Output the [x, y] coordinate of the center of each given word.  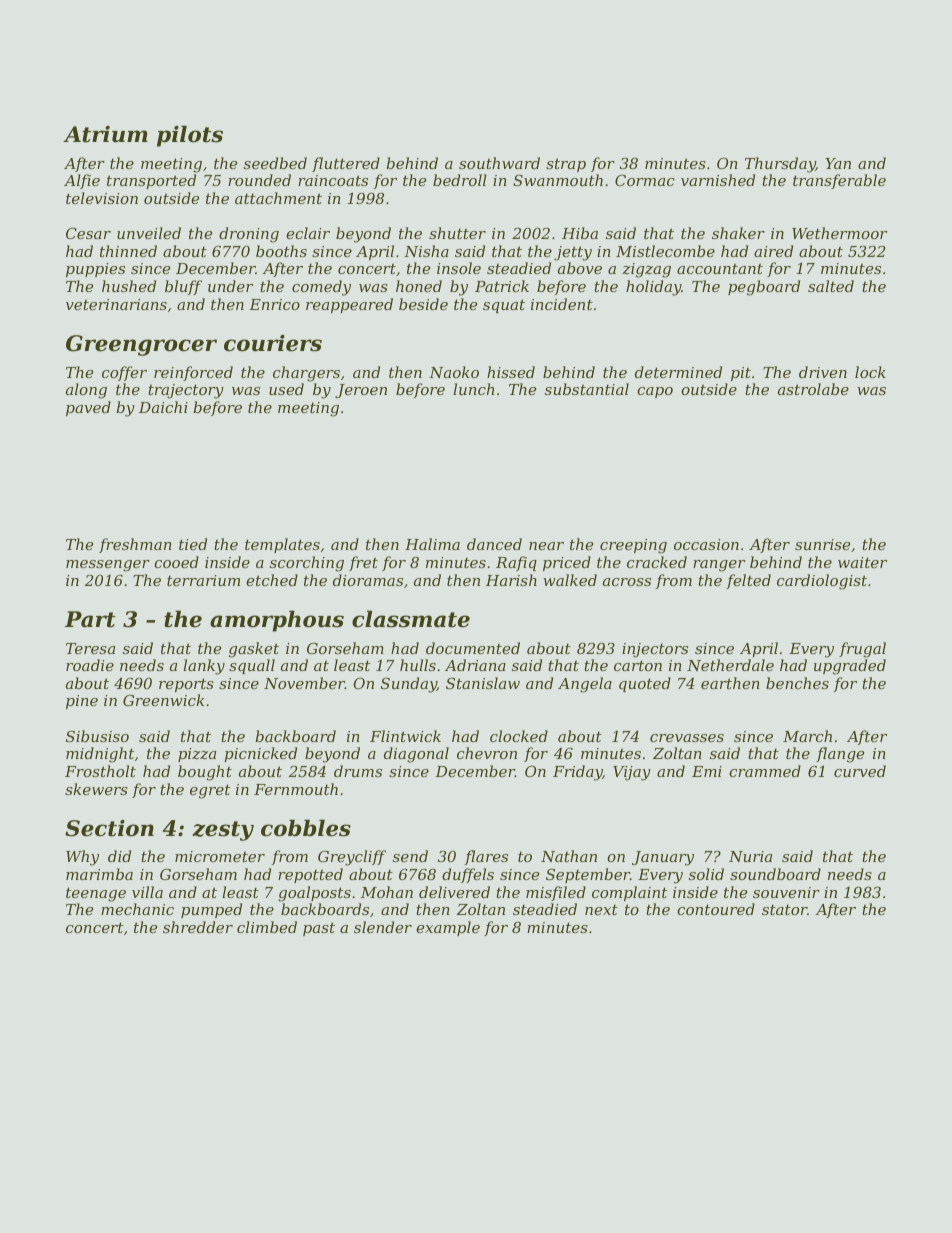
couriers [273, 343]
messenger [108, 566]
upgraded [850, 667]
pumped [211, 910]
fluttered [346, 164]
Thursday [780, 165]
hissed [511, 372]
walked [570, 580]
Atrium [105, 134]
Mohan [387, 892]
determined [678, 372]
